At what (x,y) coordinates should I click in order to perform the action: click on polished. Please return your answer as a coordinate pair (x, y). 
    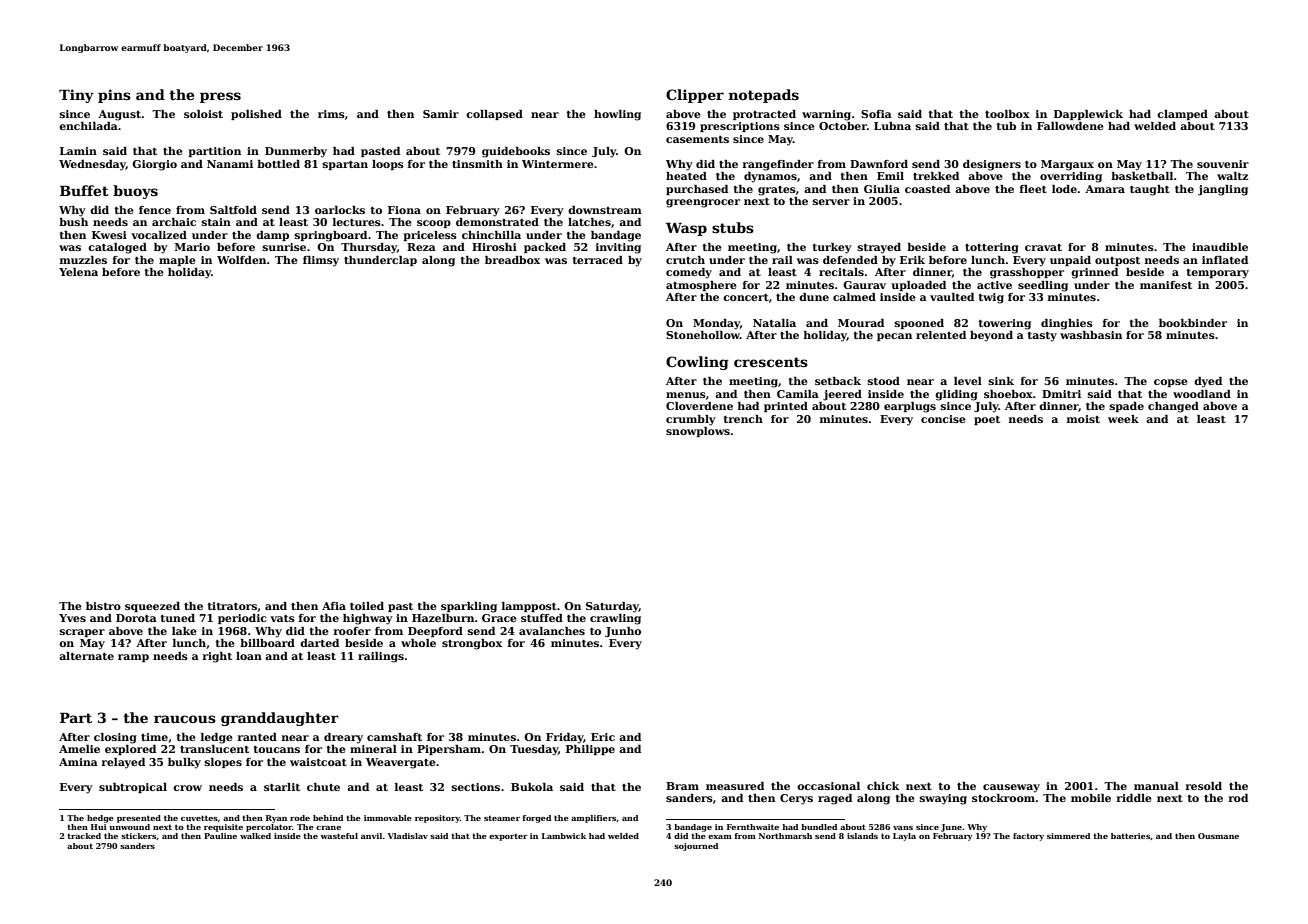
    Looking at the image, I should click on (256, 115).
